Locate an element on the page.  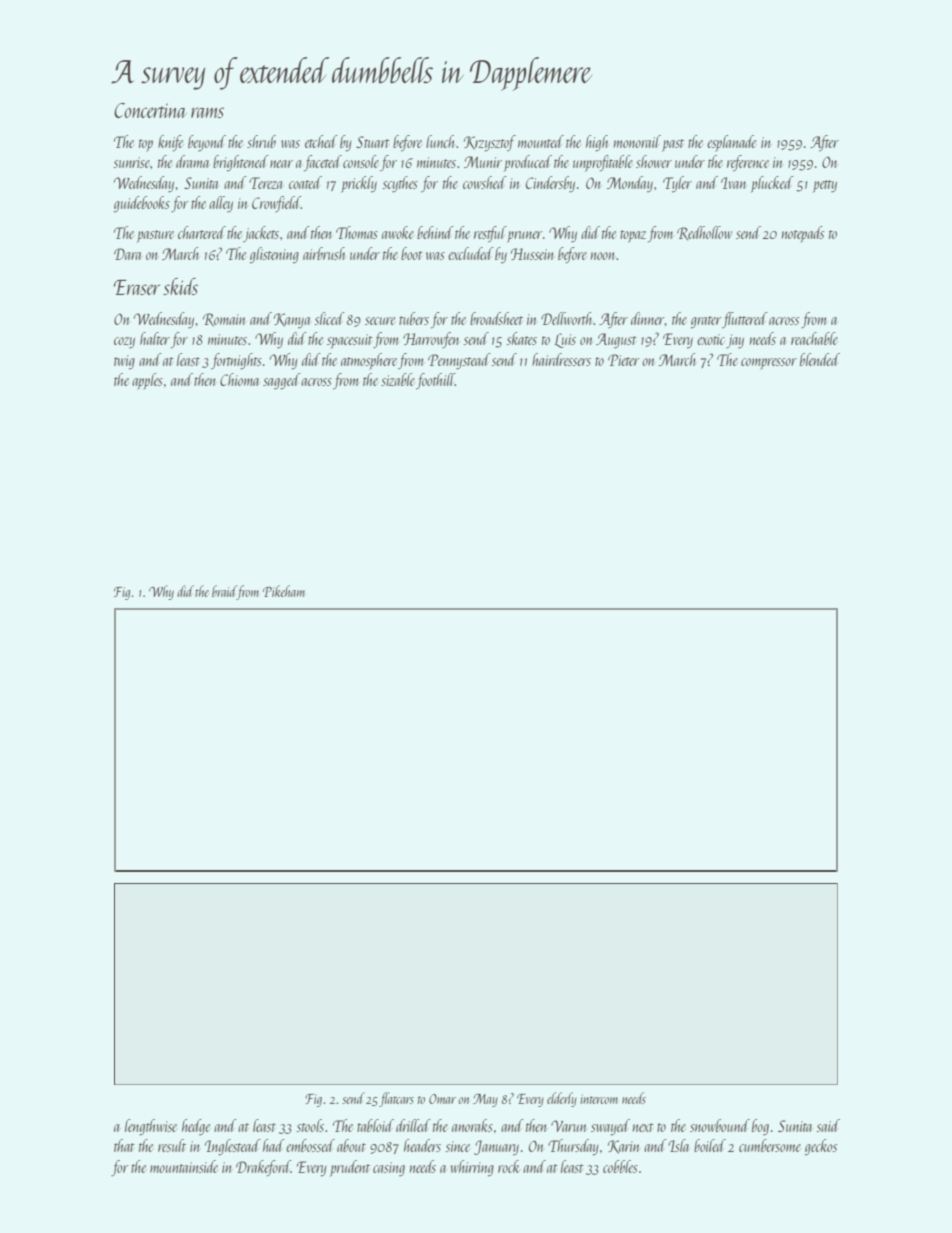
esplanade is located at coordinates (731, 143).
